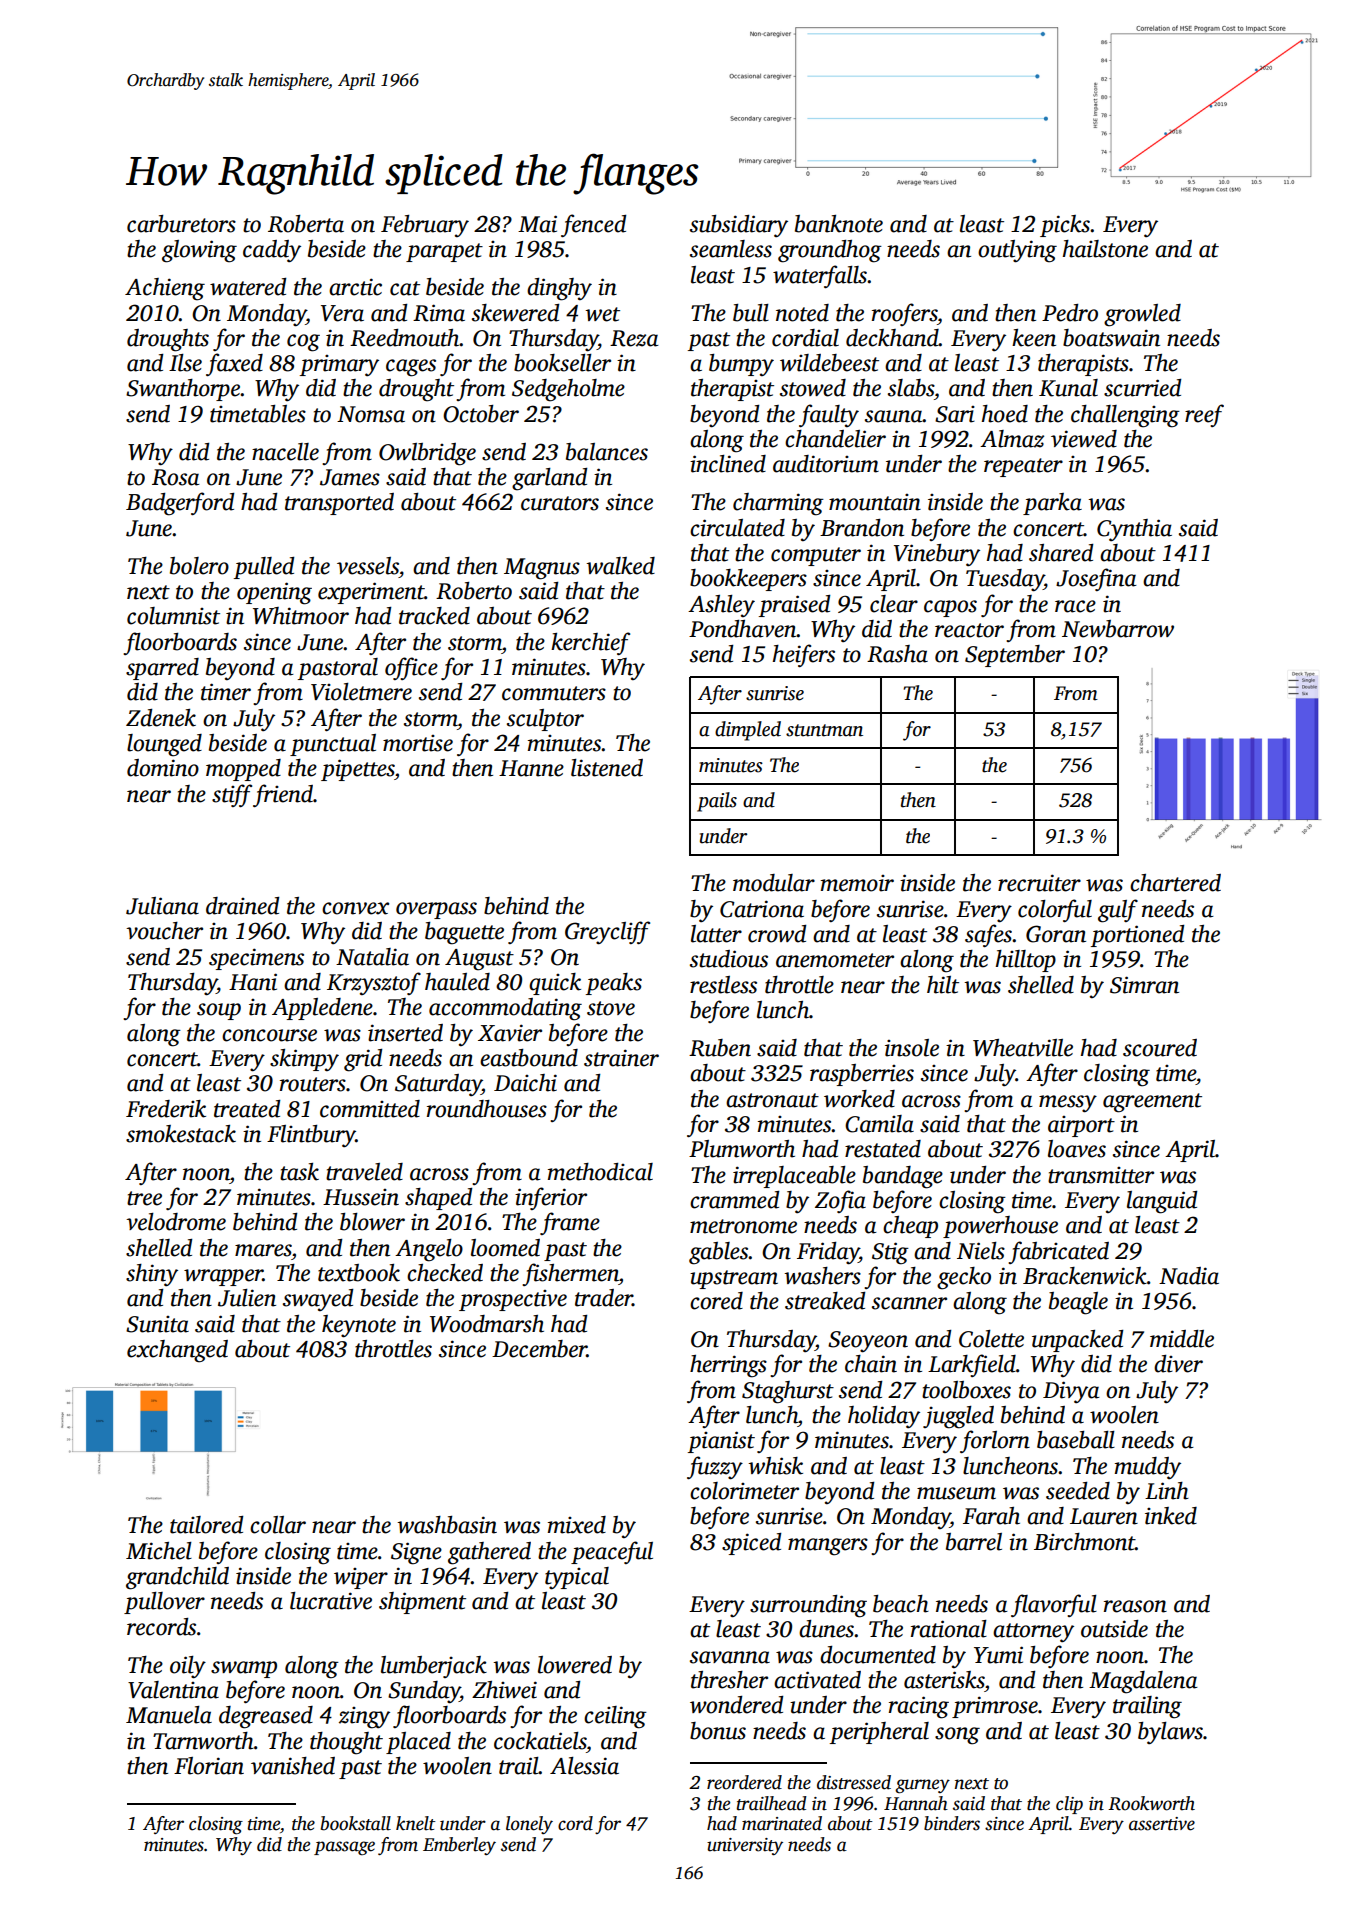 The image size is (1349, 1908). I want to click on clip, so click(1069, 1805).
